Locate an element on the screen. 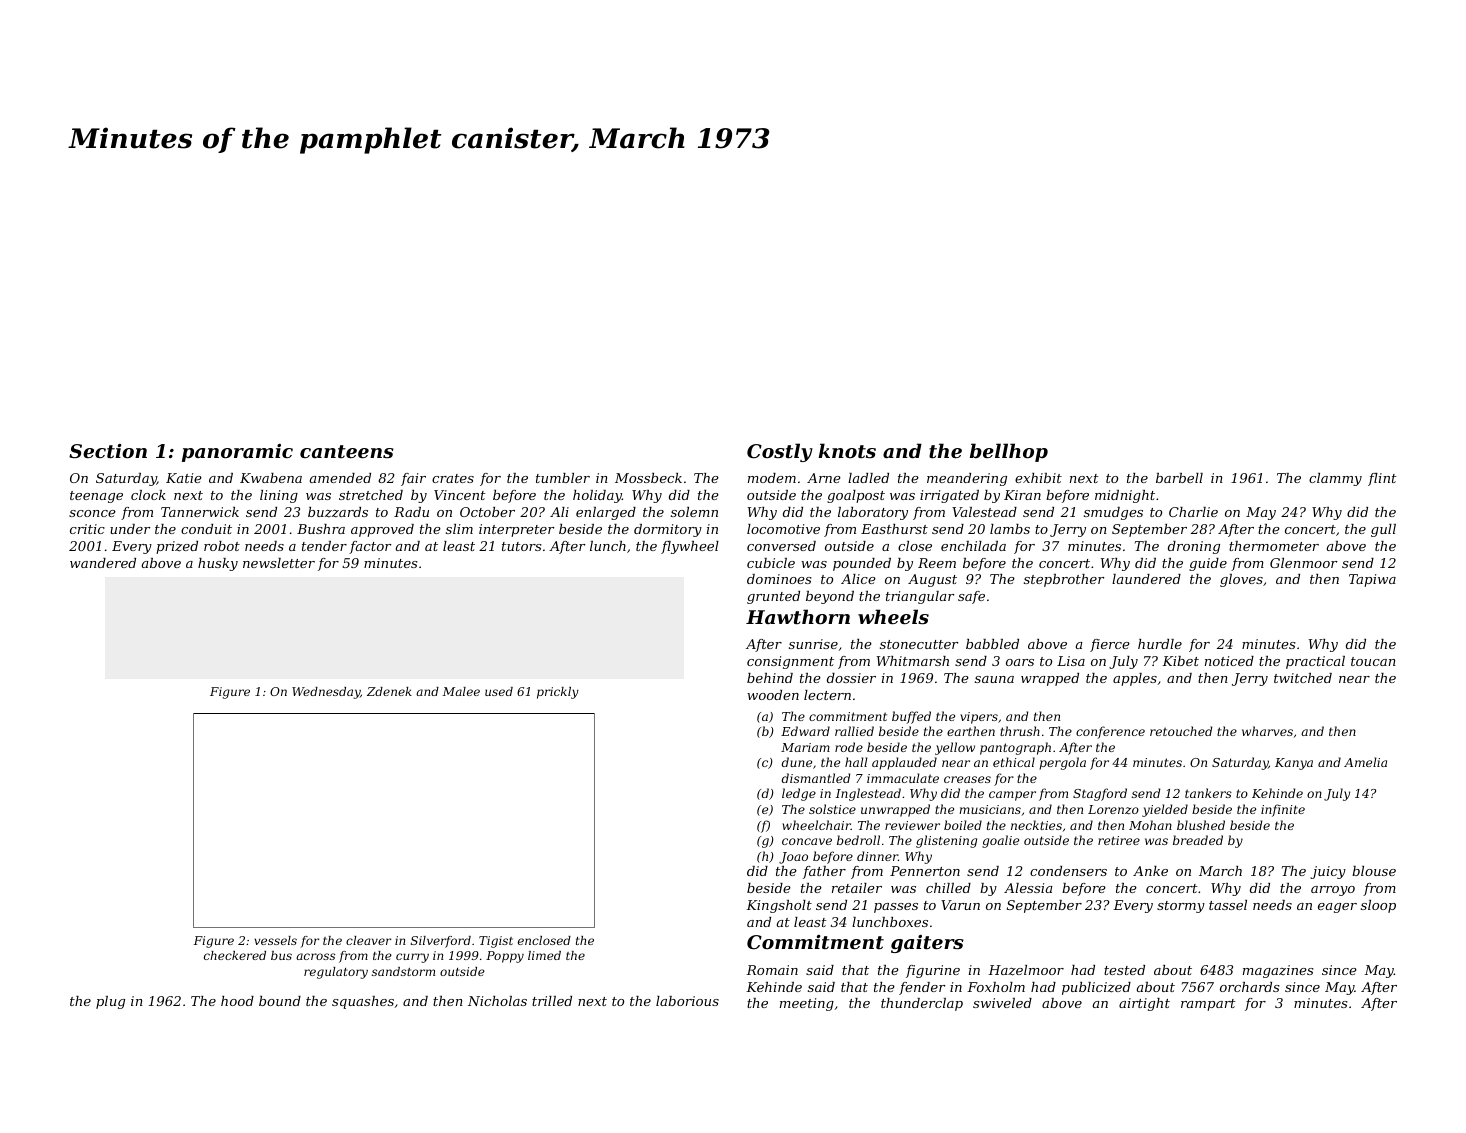 The image size is (1466, 1133). Malee is located at coordinates (461, 691).
